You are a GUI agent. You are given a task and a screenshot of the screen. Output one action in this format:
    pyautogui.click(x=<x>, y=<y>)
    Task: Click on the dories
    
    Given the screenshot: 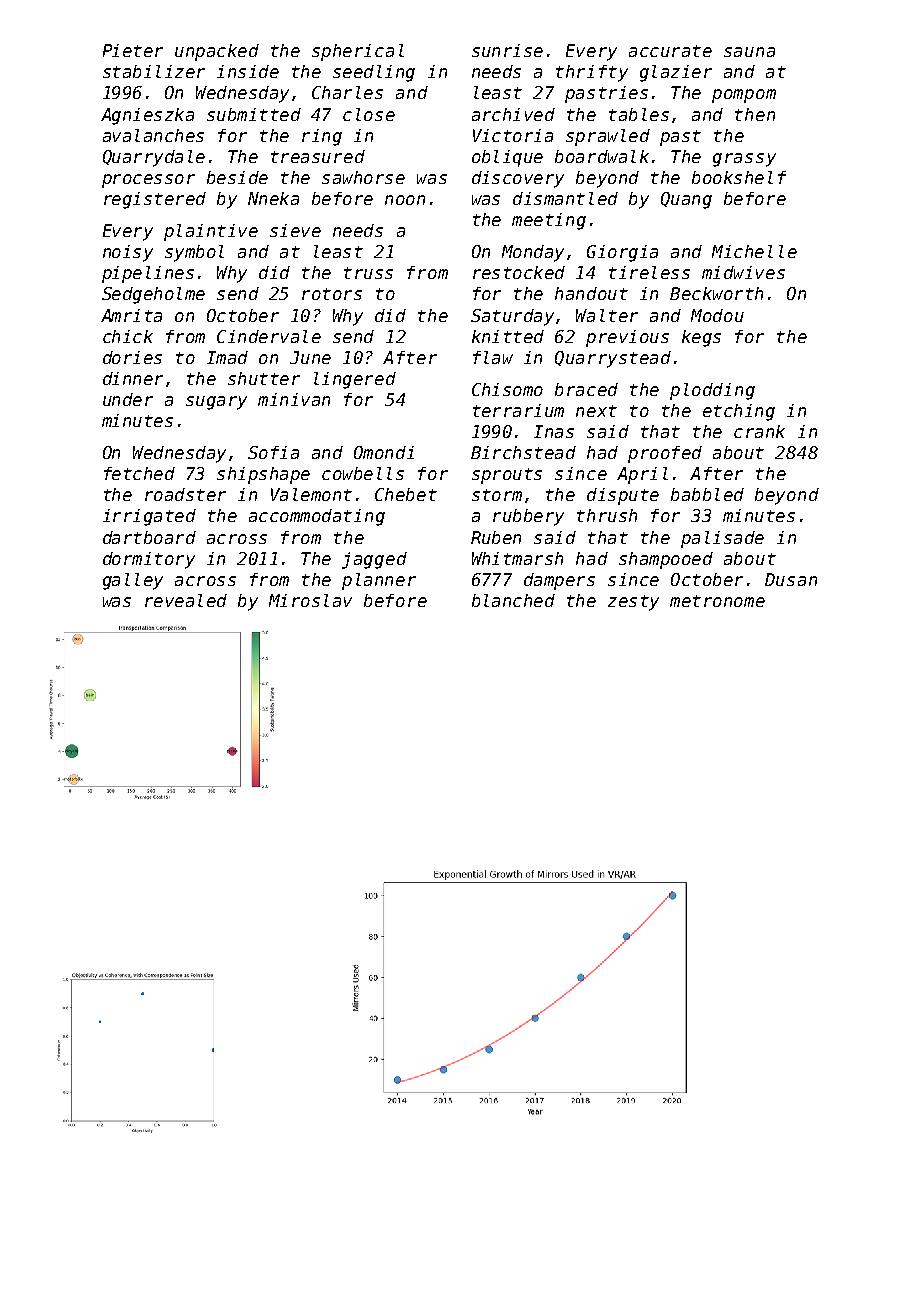 What is the action you would take?
    pyautogui.click(x=132, y=357)
